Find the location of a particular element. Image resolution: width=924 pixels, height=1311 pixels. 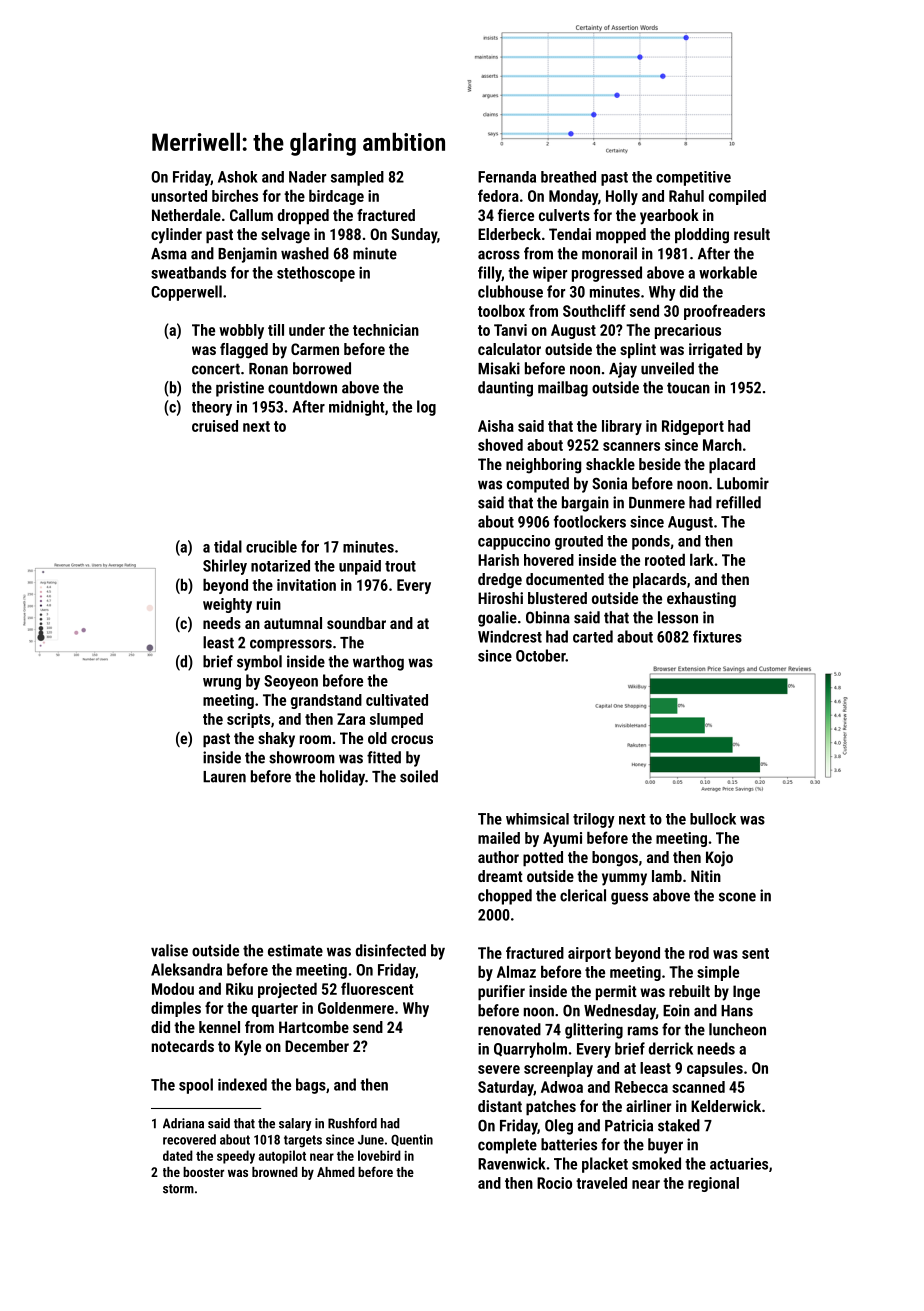

competitive is located at coordinates (693, 178).
